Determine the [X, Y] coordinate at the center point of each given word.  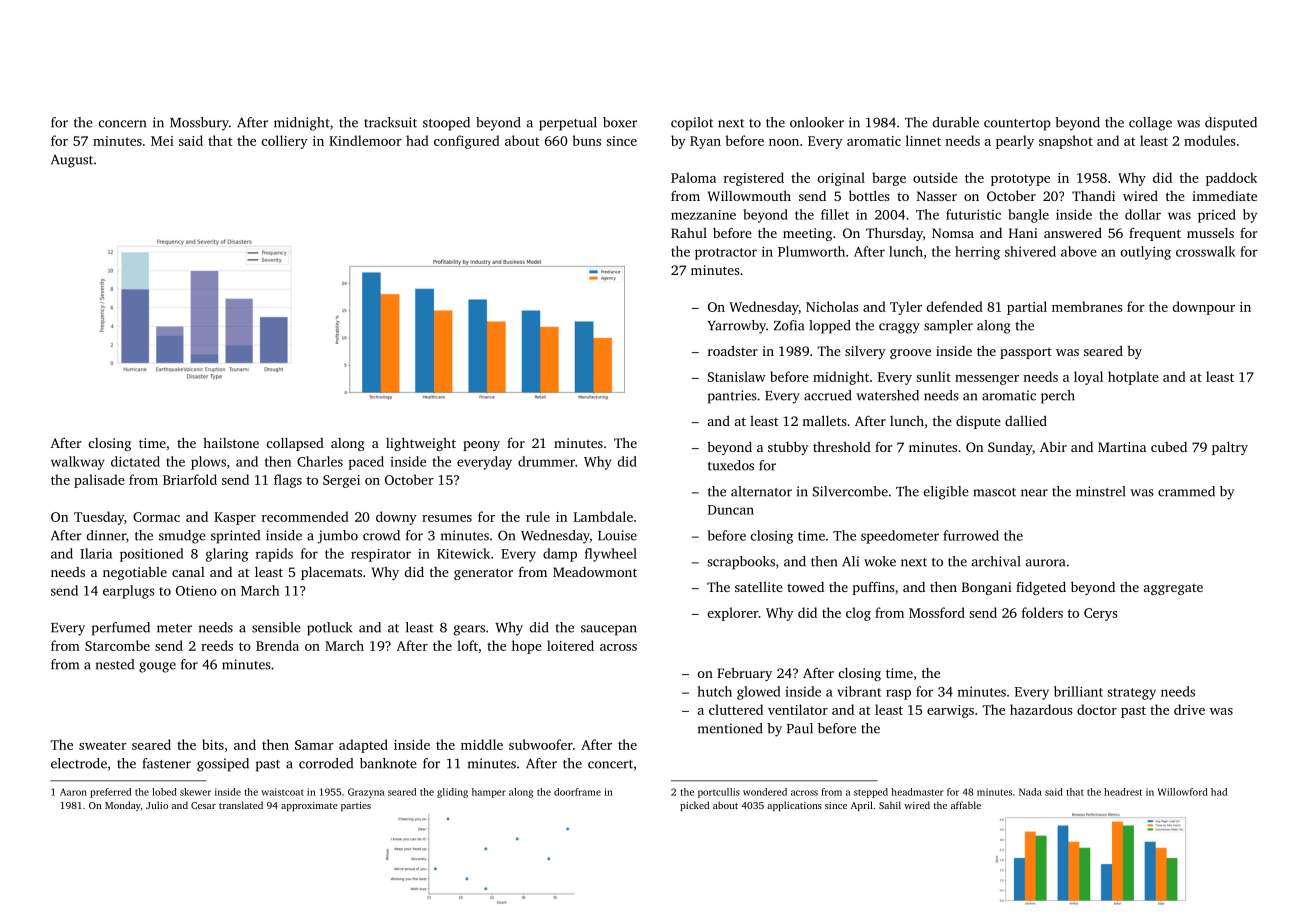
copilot [692, 124]
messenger [987, 380]
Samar [314, 745]
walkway [78, 463]
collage [1150, 124]
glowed [759, 693]
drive [1189, 709]
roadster [733, 351]
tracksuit [390, 122]
